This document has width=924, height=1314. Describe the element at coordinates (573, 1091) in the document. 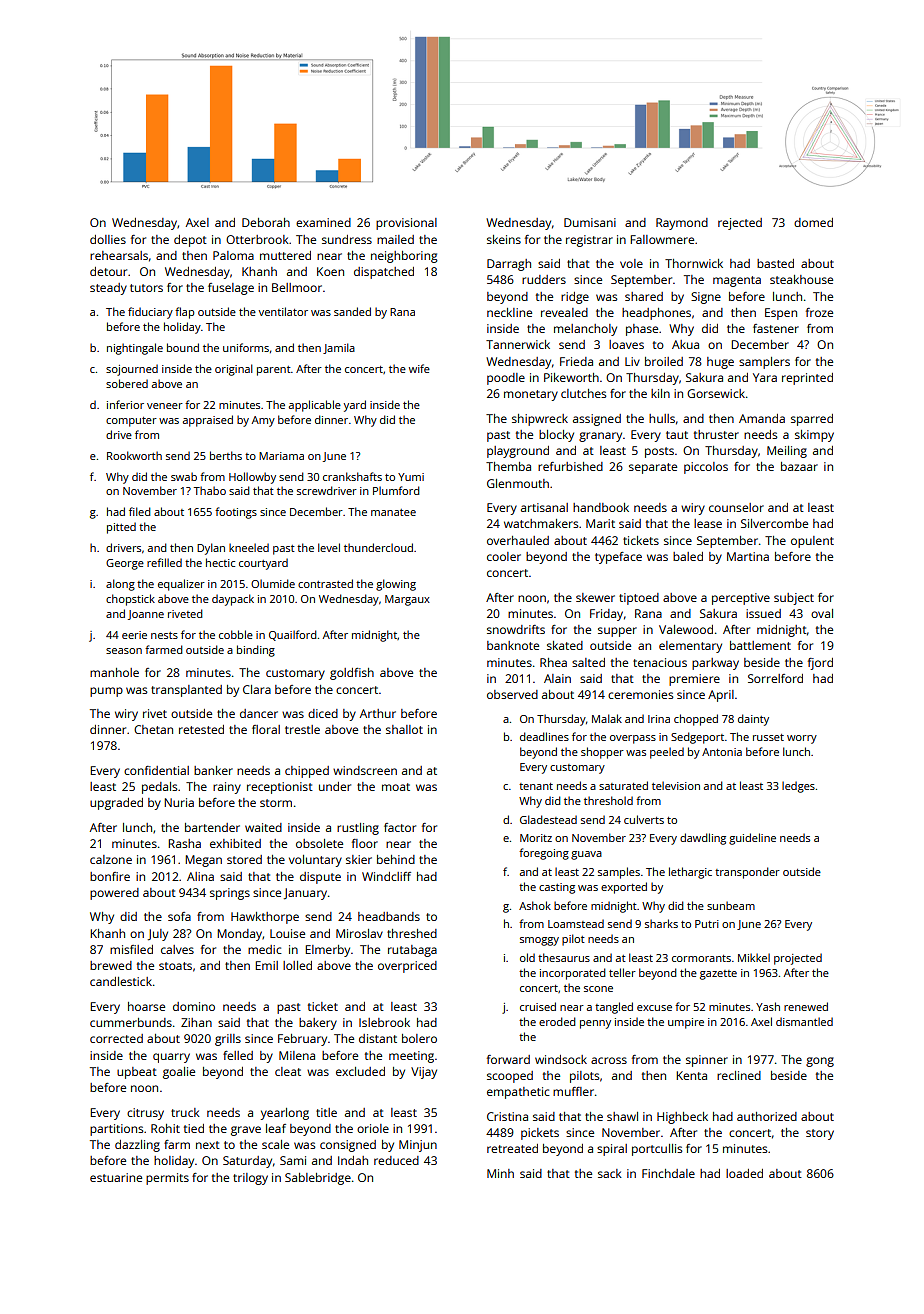

I see `muffler` at that location.
